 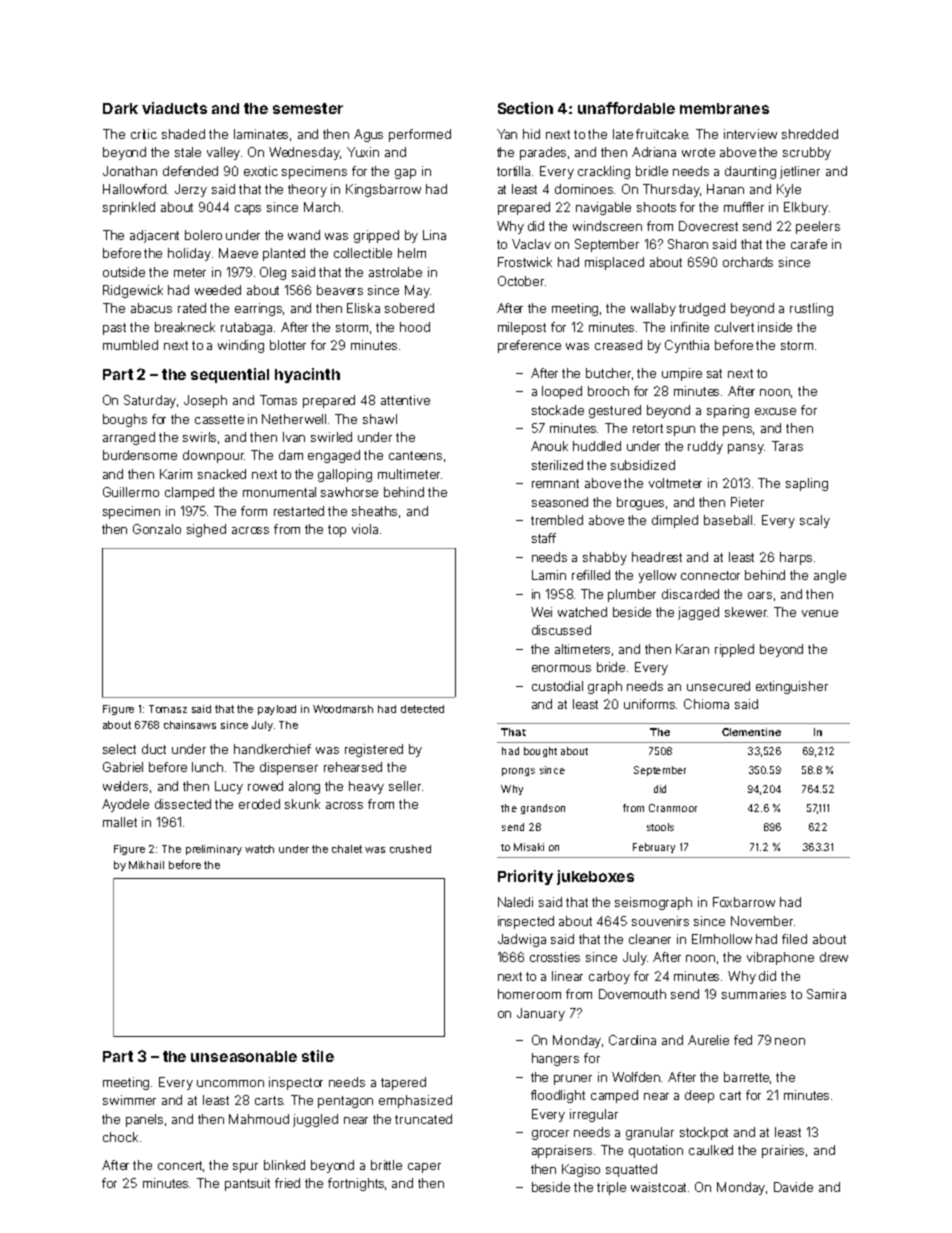 What do you see at coordinates (412, 253) in the image?
I see `helm` at bounding box center [412, 253].
